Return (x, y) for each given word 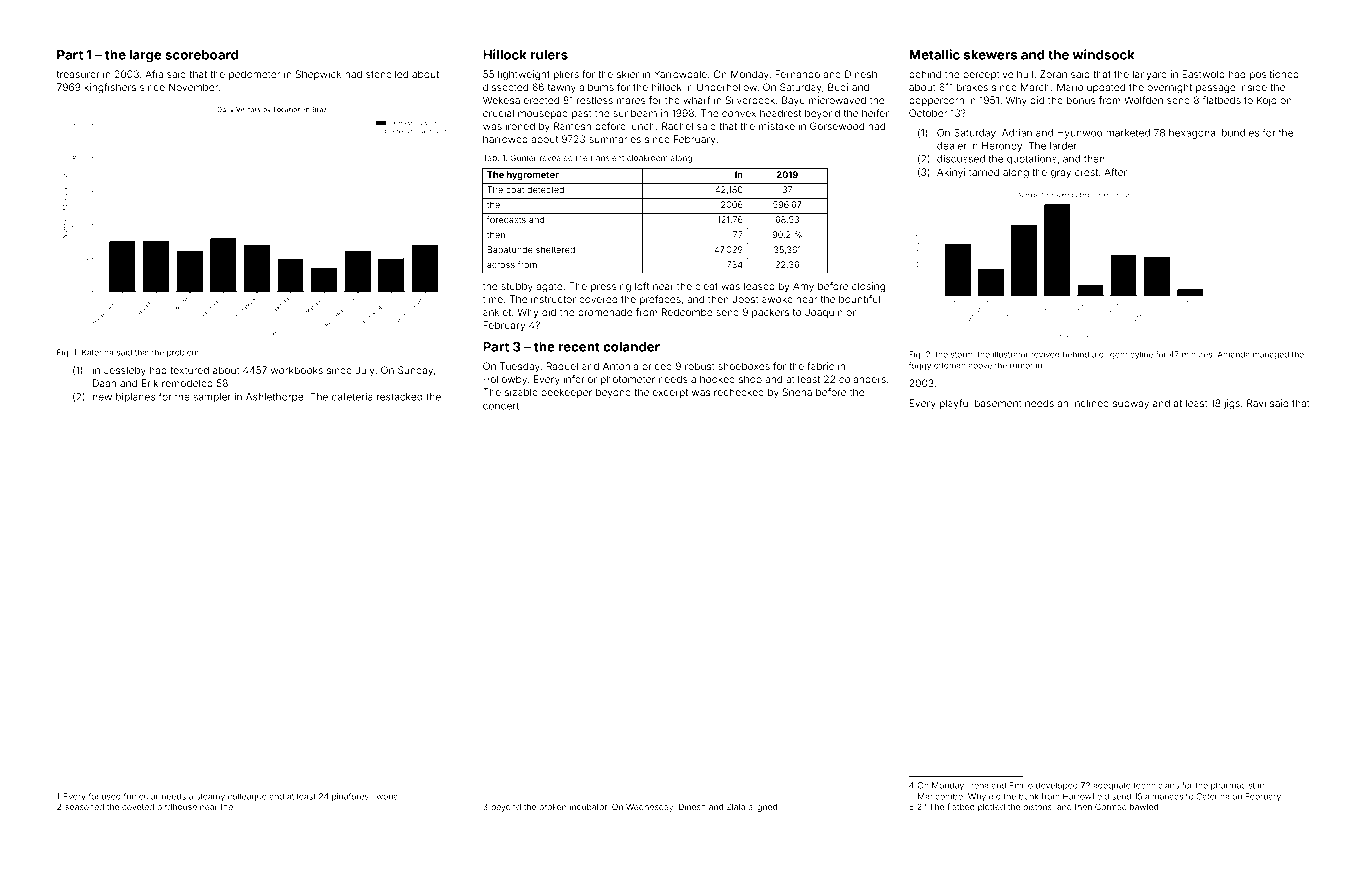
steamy (210, 798)
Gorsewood (837, 126)
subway (1131, 404)
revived (1045, 354)
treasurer (78, 74)
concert (501, 406)
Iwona (386, 796)
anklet (497, 312)
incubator (588, 806)
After (1115, 172)
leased (759, 286)
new (102, 398)
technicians (1156, 785)
